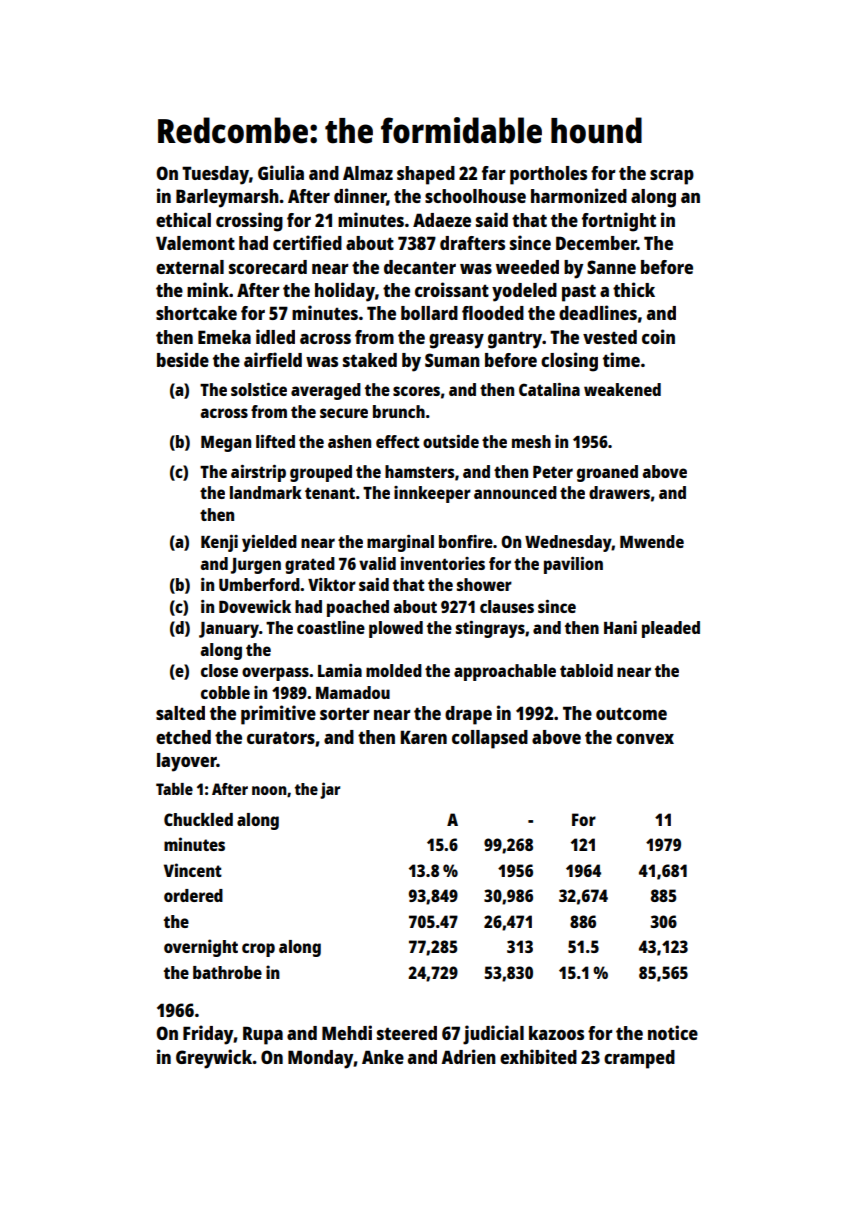  What do you see at coordinates (360, 197) in the screenshot?
I see `dinner` at bounding box center [360, 197].
